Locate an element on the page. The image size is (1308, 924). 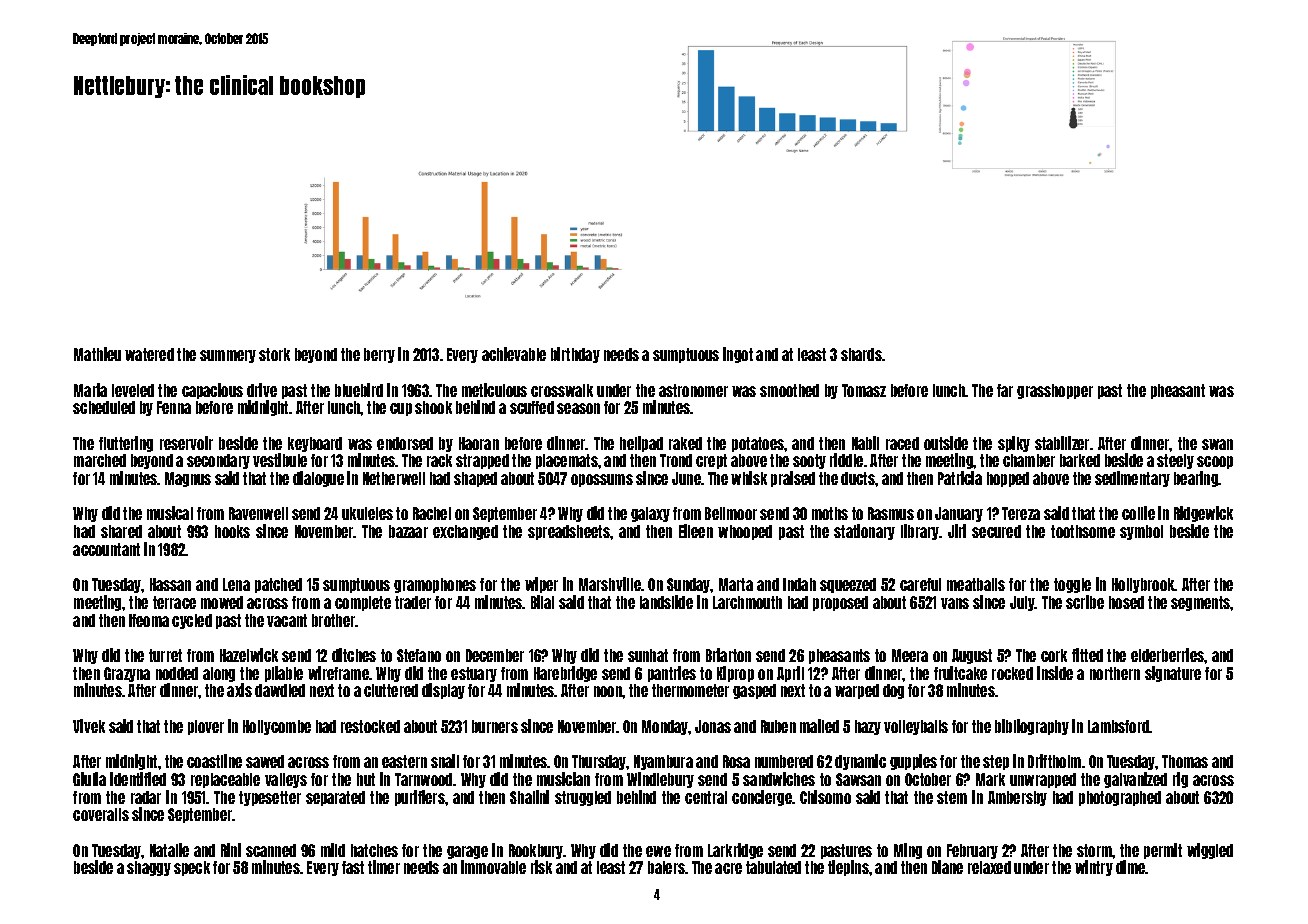
coveralls is located at coordinates (101, 814).
